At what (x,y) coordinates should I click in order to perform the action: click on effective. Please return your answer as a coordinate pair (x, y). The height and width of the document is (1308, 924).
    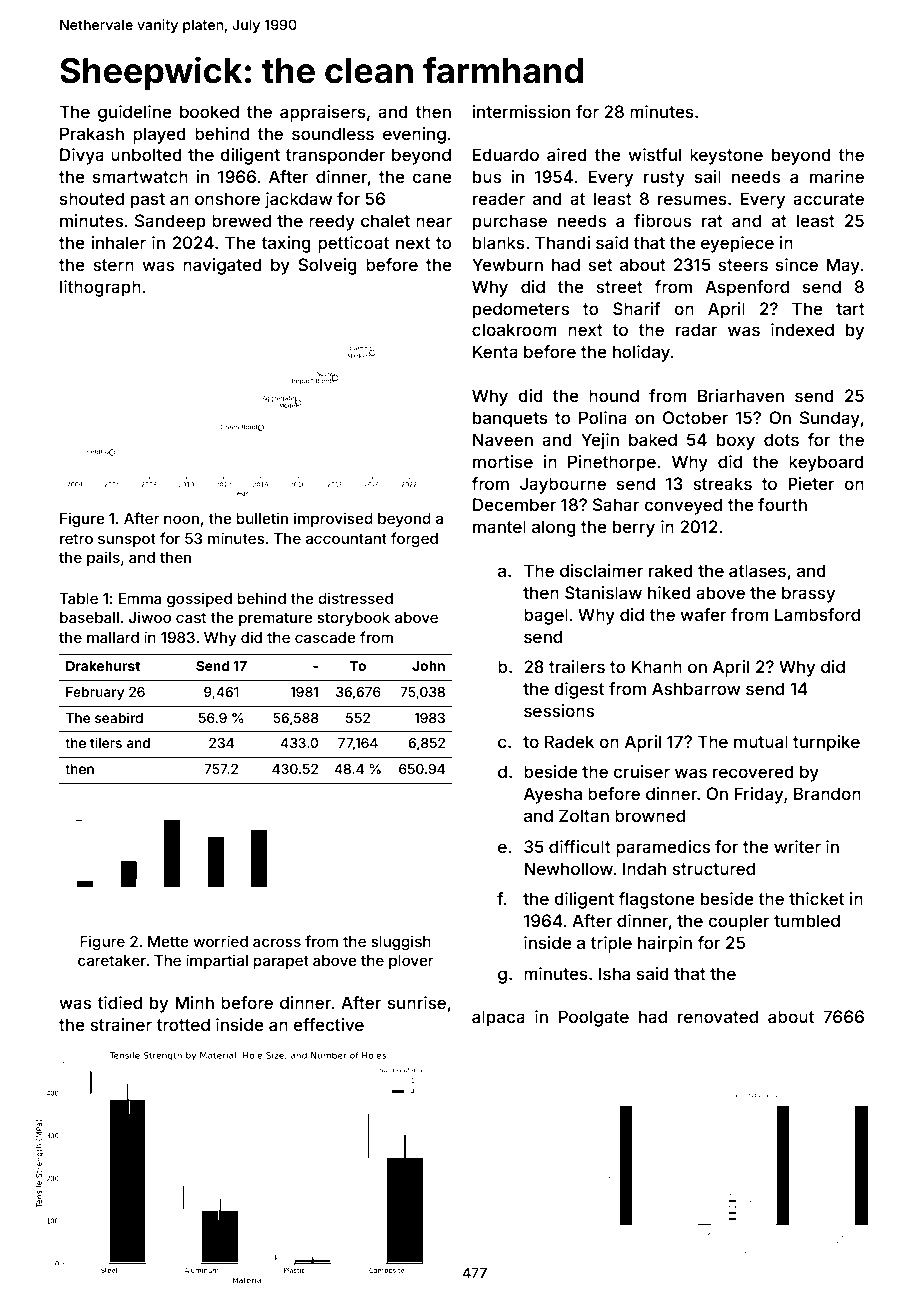
    Looking at the image, I should click on (328, 1024).
